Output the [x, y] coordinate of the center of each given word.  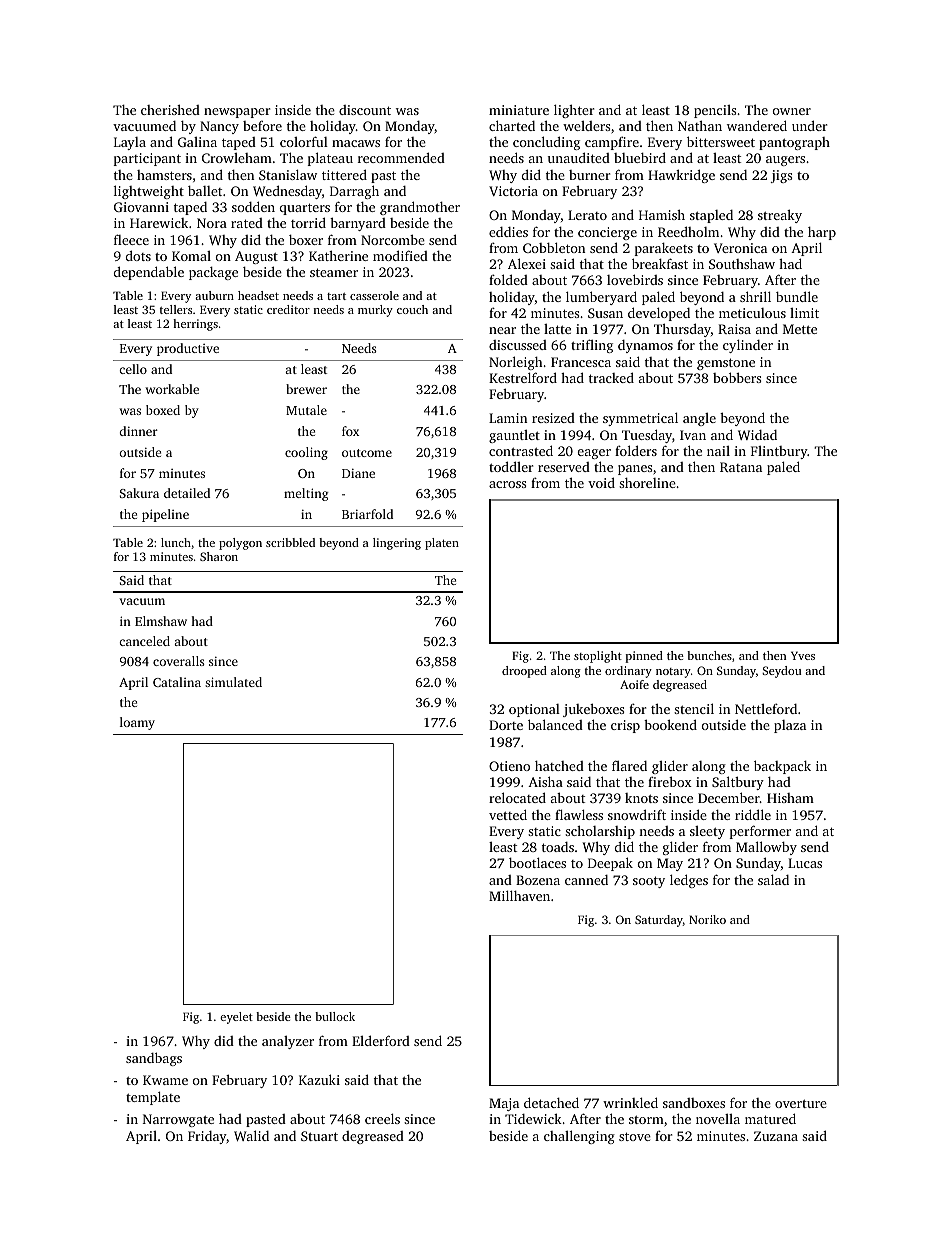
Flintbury [779, 452]
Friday [207, 1137]
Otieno [509, 766]
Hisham [790, 798]
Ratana [741, 467]
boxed [163, 410]
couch [412, 309]
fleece [131, 239]
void [601, 482]
